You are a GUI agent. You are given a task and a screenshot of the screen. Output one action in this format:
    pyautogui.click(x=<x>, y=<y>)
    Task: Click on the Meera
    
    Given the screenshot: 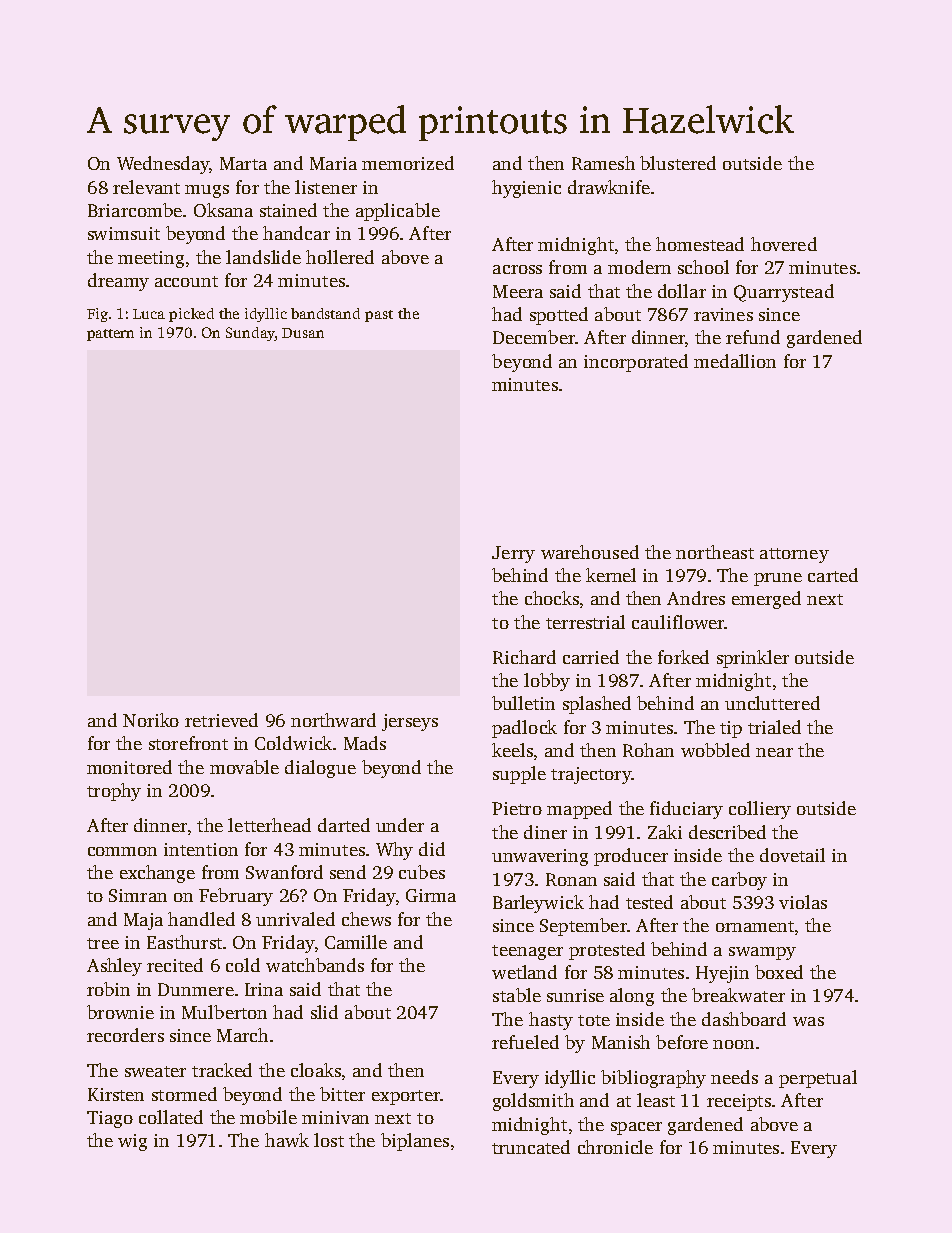 What is the action you would take?
    pyautogui.click(x=518, y=291)
